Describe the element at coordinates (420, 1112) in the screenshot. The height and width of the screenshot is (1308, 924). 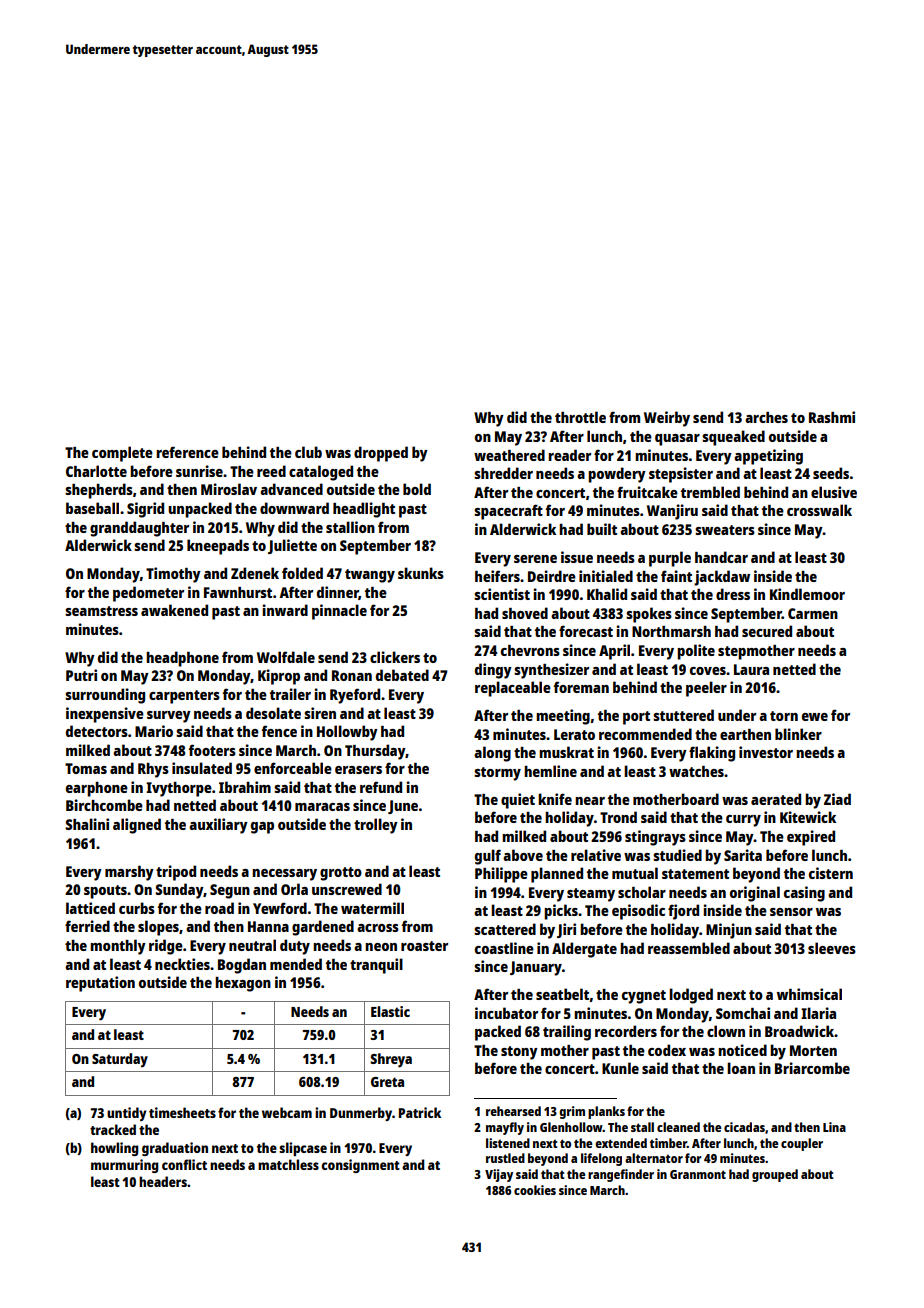
I see `Patrick` at that location.
